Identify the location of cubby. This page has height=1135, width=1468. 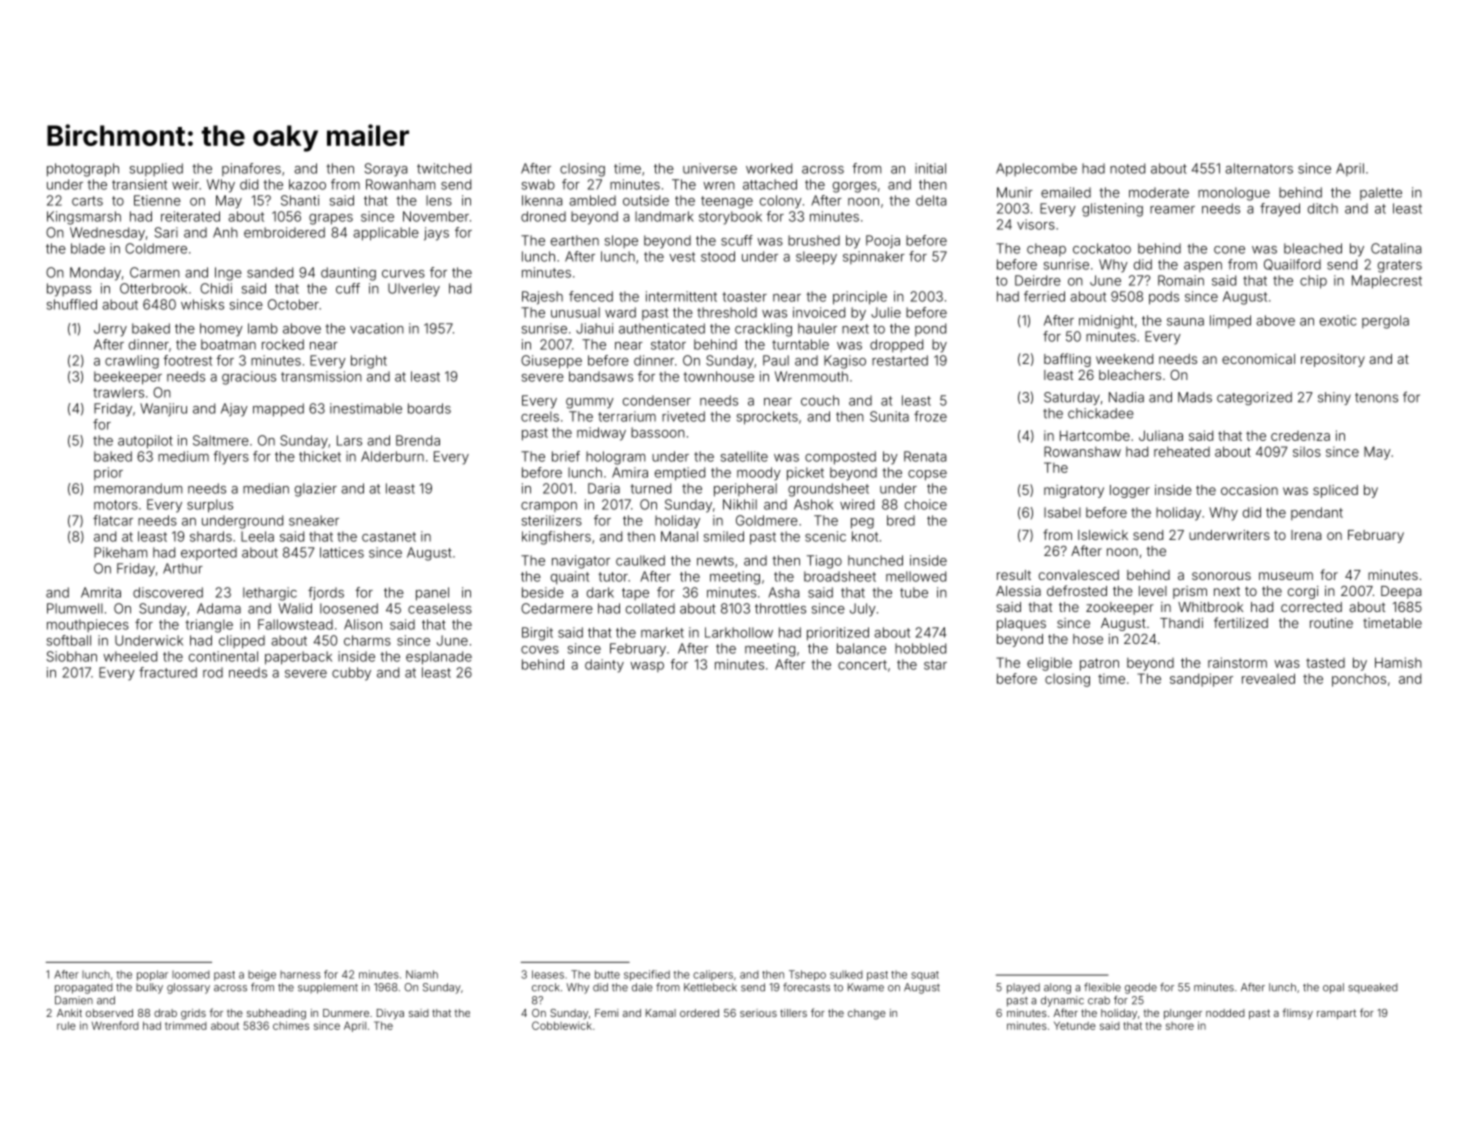
(351, 674).
